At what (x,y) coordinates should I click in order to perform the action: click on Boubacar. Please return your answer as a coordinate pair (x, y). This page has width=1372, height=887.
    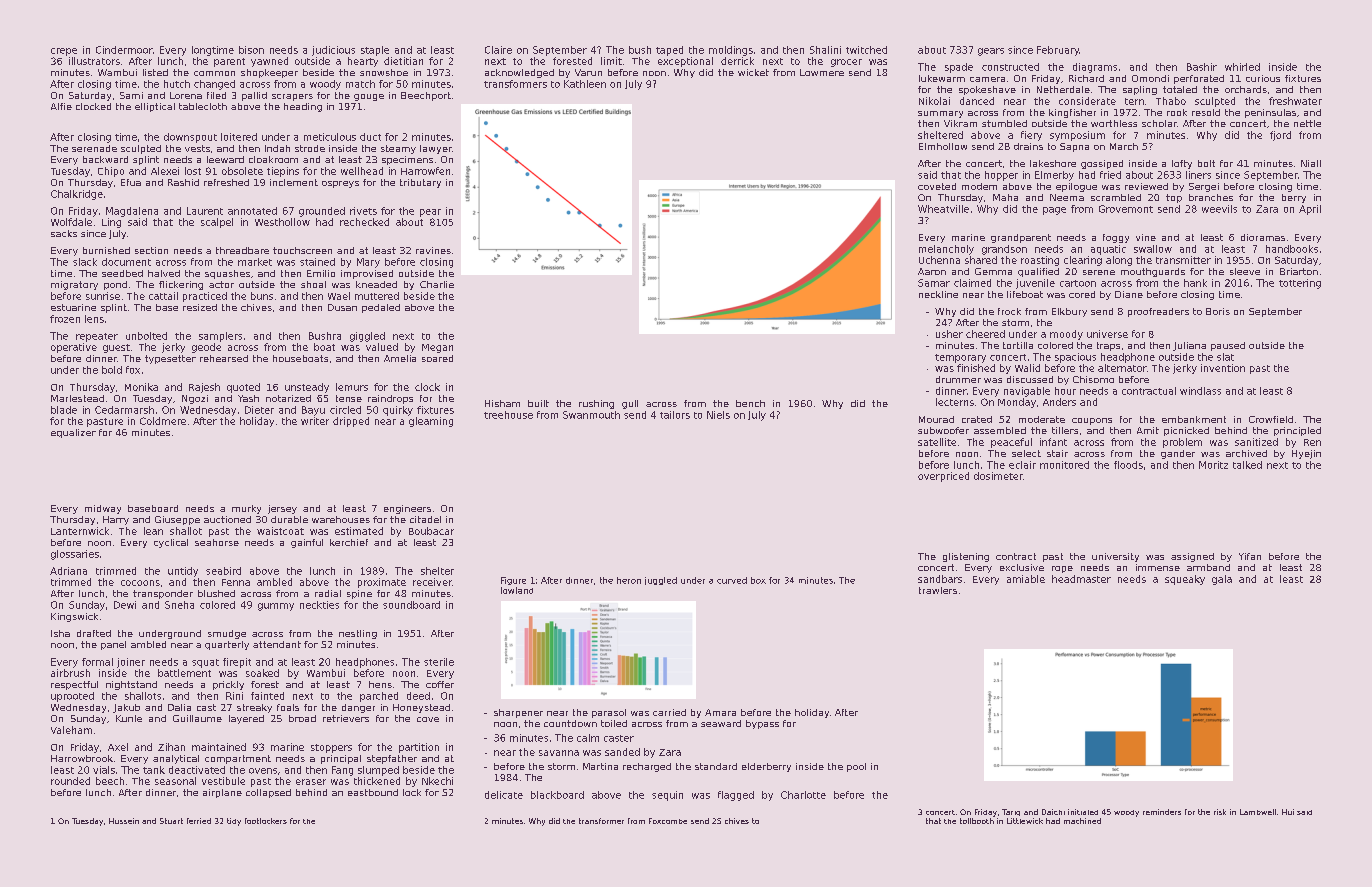
    Looking at the image, I should click on (431, 531).
